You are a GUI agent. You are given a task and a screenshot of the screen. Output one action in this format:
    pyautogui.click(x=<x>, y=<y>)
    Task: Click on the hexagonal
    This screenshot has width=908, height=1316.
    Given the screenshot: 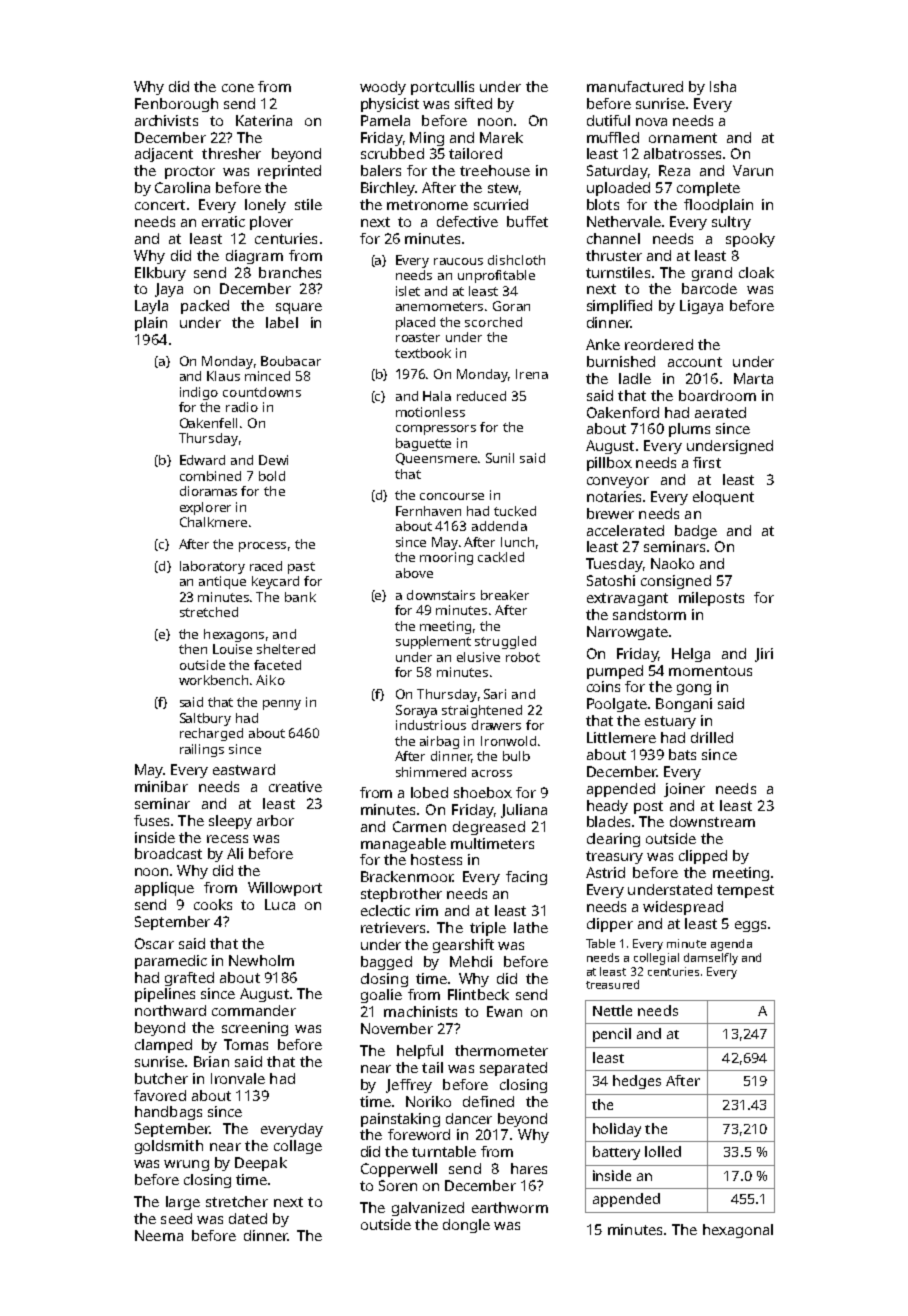 What is the action you would take?
    pyautogui.click(x=738, y=1231)
